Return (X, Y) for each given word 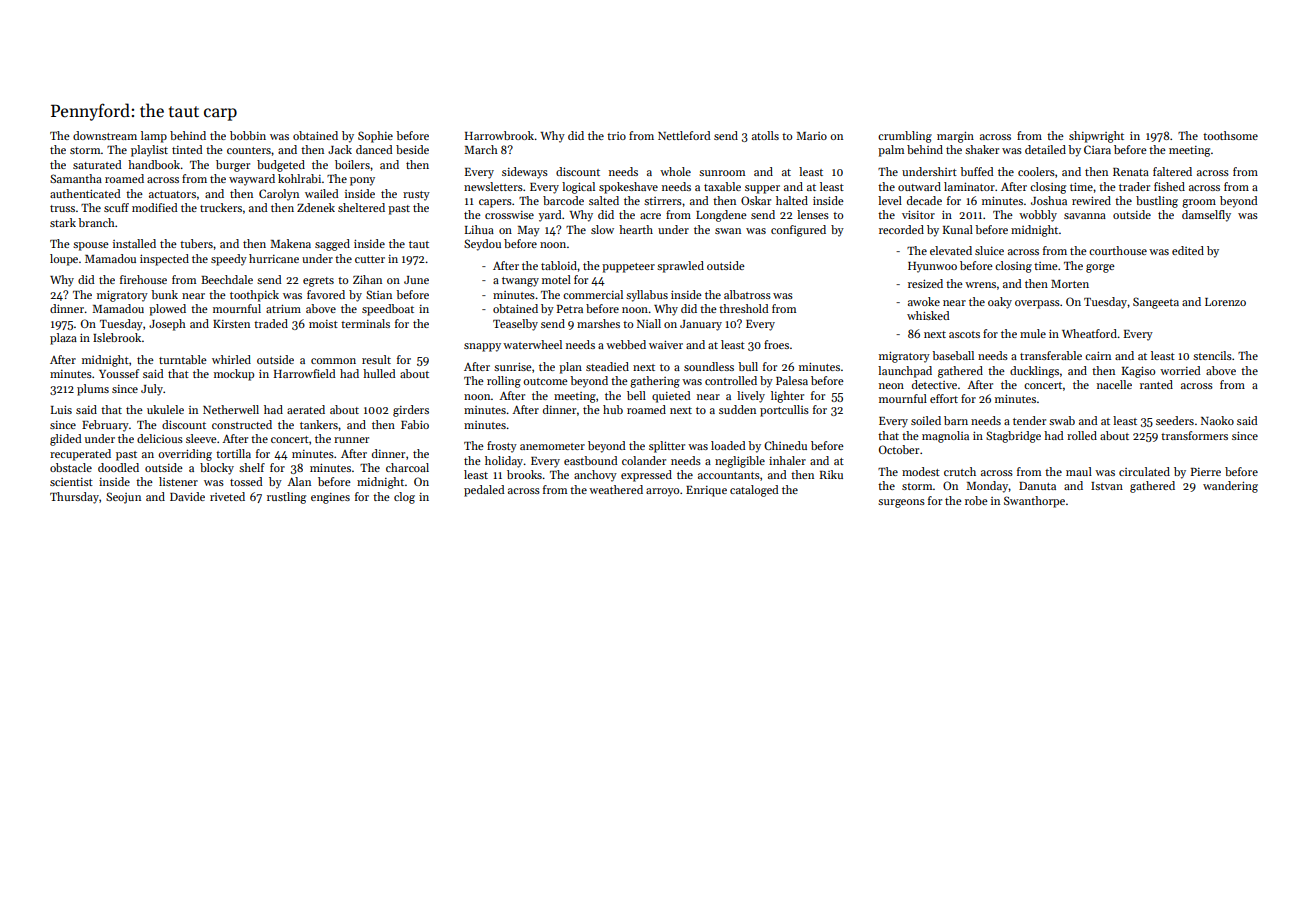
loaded (728, 445)
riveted (227, 496)
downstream (105, 135)
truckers (221, 207)
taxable (722, 186)
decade (924, 200)
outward (919, 186)
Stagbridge (1013, 437)
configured (798, 231)
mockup (234, 375)
